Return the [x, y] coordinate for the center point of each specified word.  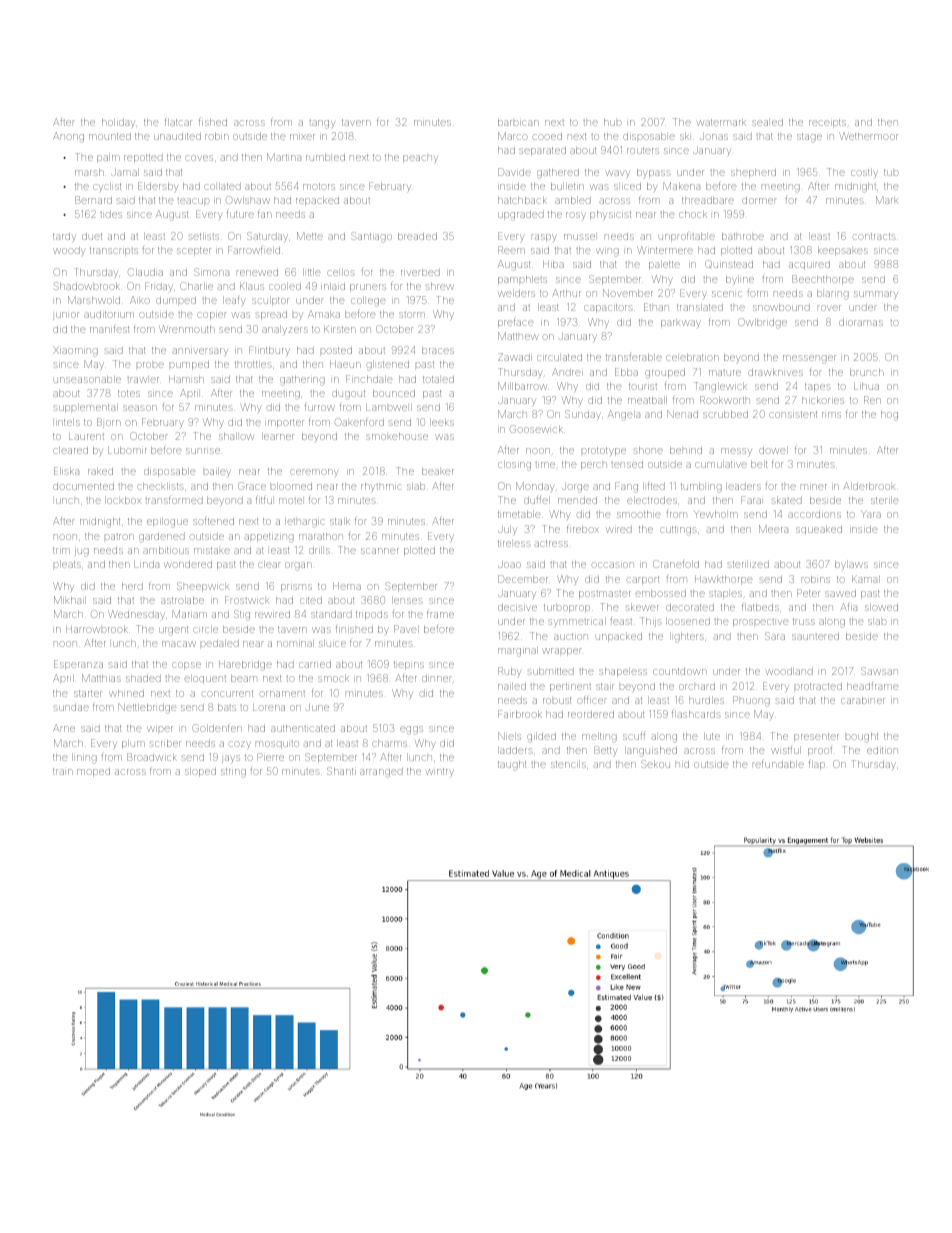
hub [613, 122]
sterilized [748, 564]
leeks [442, 422]
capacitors [608, 308]
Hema [347, 586]
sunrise [203, 451]
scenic [727, 294]
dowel [774, 450]
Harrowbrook [97, 629]
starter [88, 693]
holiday [118, 123]
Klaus [252, 286]
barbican [518, 122]
